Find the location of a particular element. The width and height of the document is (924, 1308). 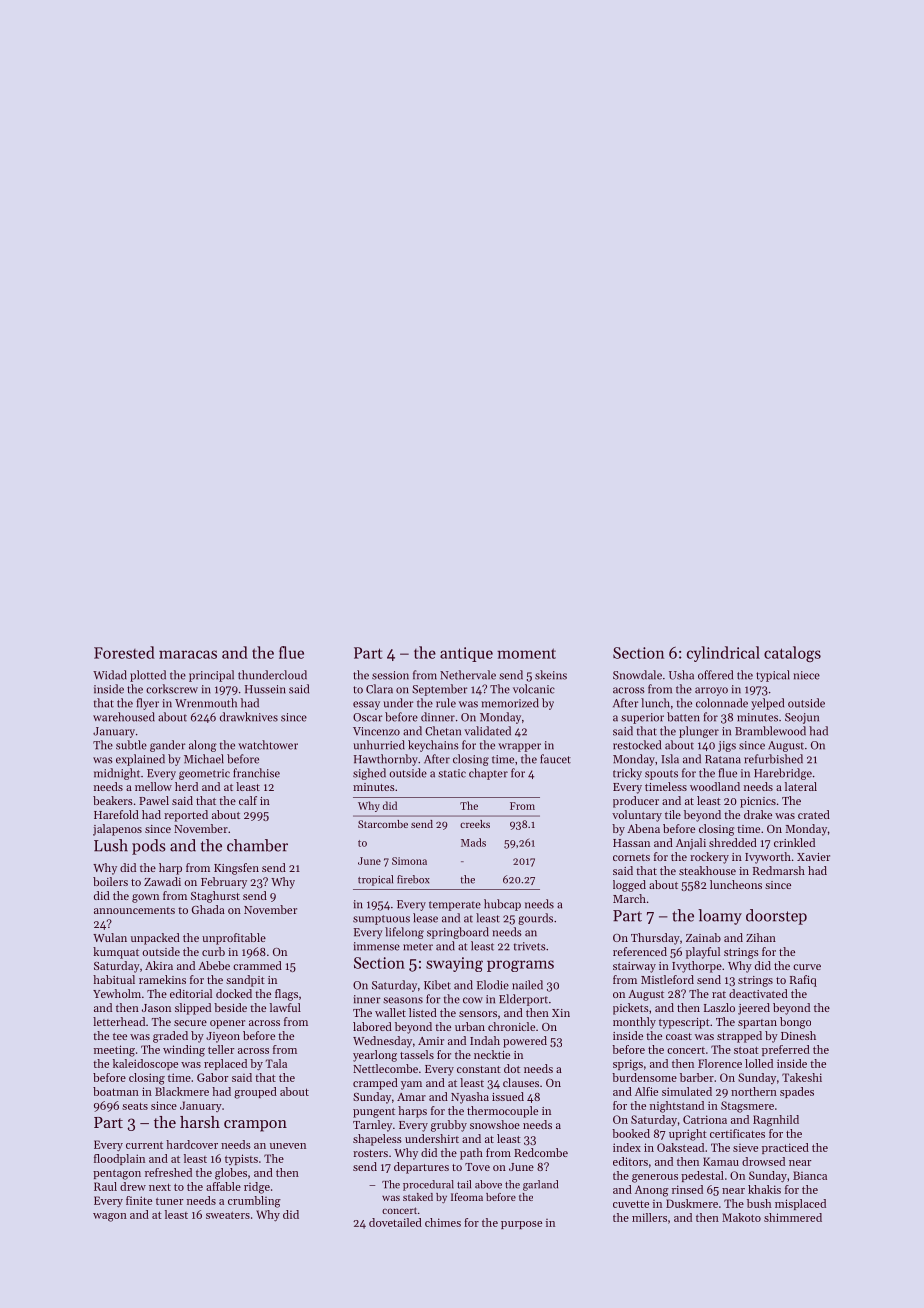

Xavier is located at coordinates (813, 857).
